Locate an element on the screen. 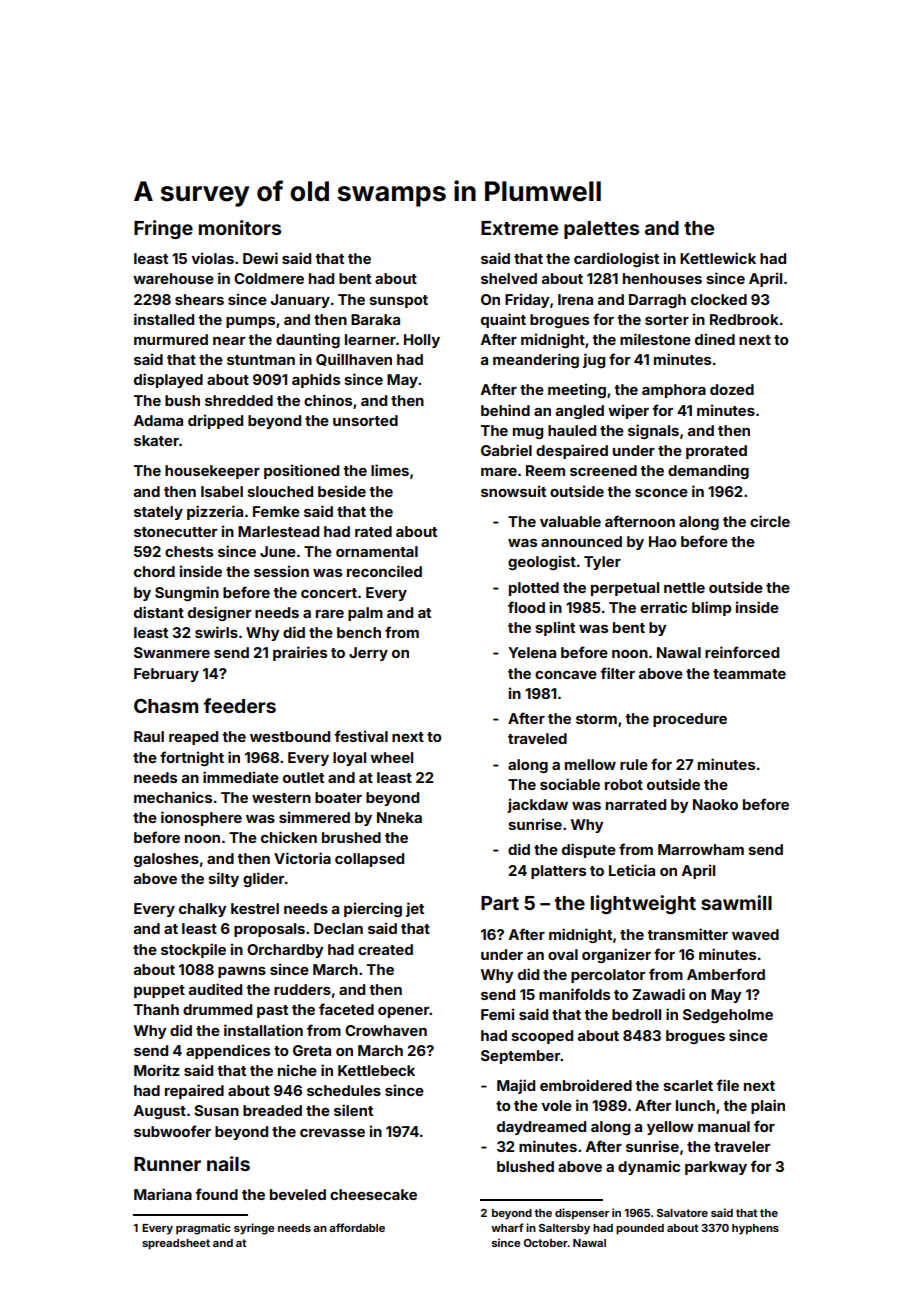  Fringe is located at coordinates (163, 229).
